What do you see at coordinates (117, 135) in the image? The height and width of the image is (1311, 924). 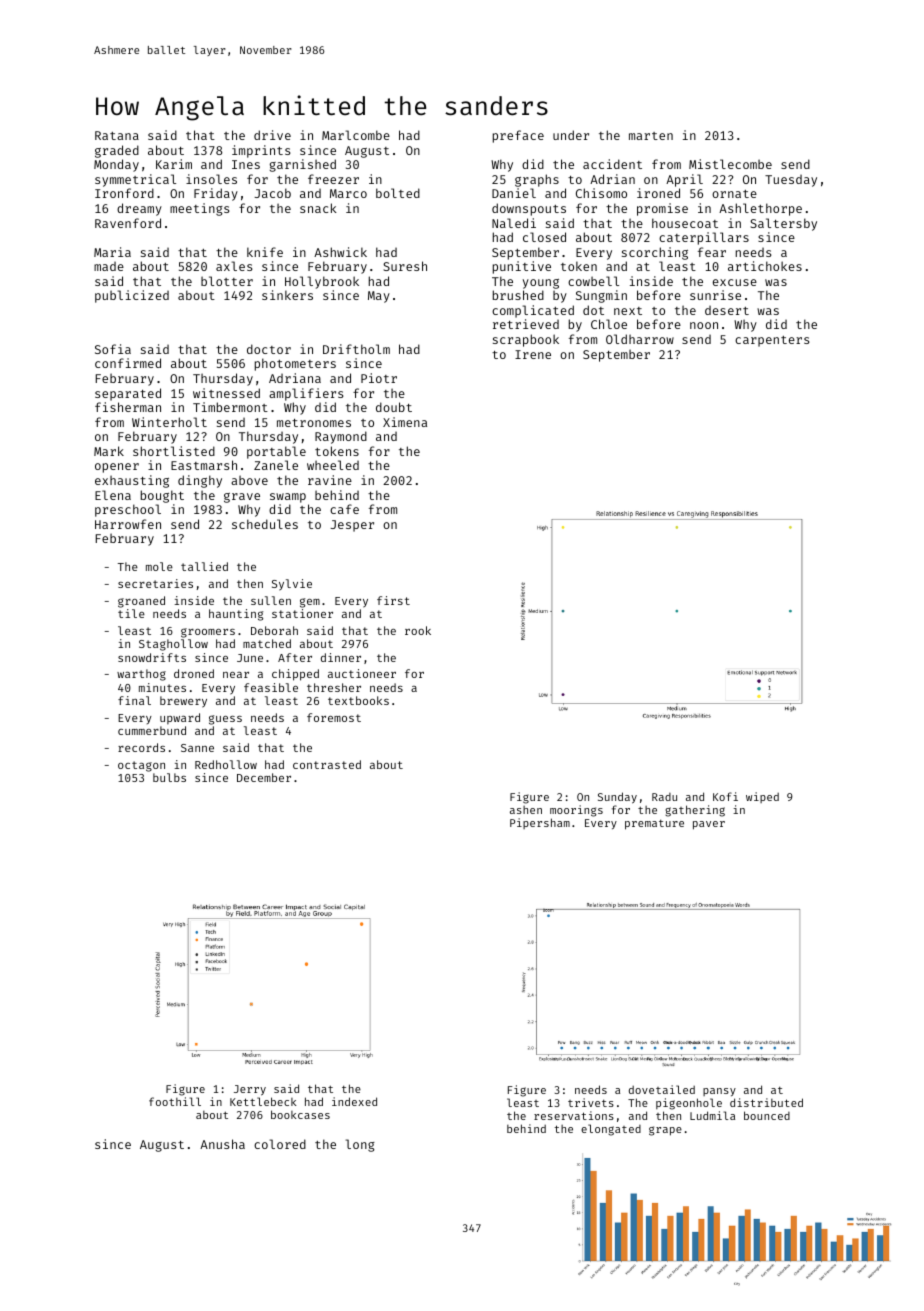 I see `Ratana` at bounding box center [117, 135].
